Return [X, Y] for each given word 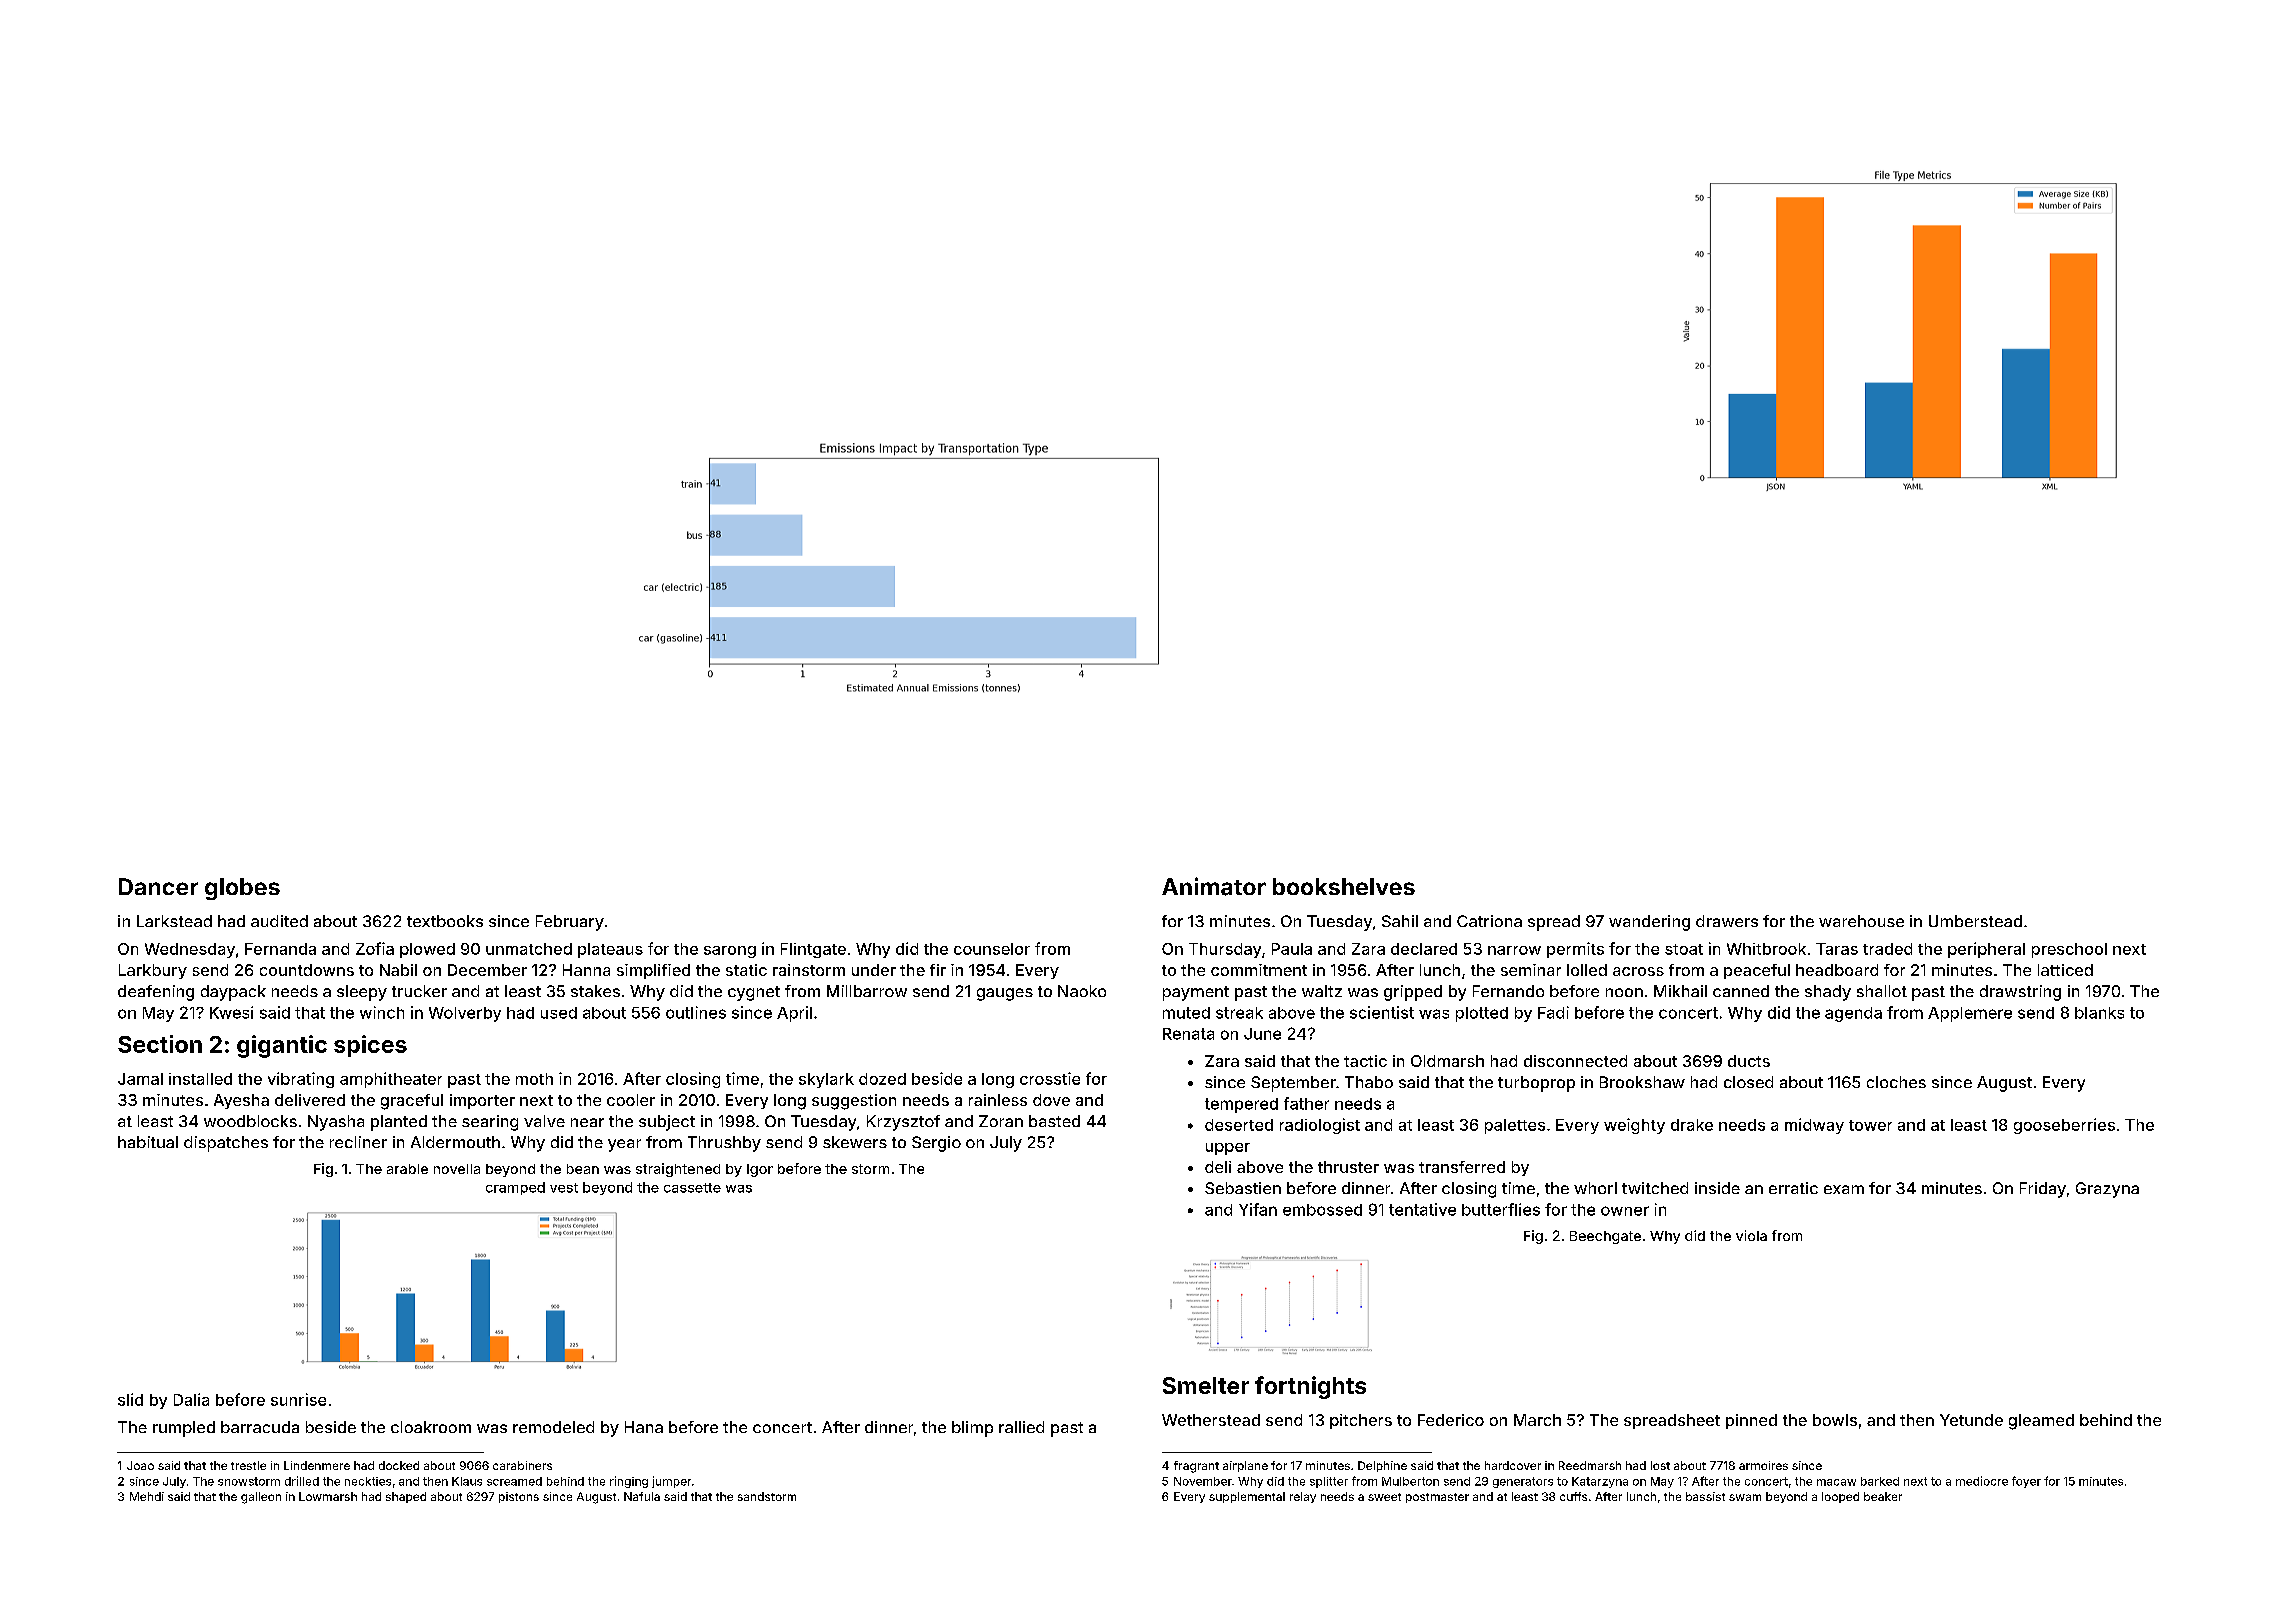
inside [1717, 1188]
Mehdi [147, 1496]
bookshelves [1344, 886]
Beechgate [1605, 1237]
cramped [515, 1188]
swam [1745, 1497]
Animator [1214, 886]
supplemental [1247, 1497]
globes [242, 889]
